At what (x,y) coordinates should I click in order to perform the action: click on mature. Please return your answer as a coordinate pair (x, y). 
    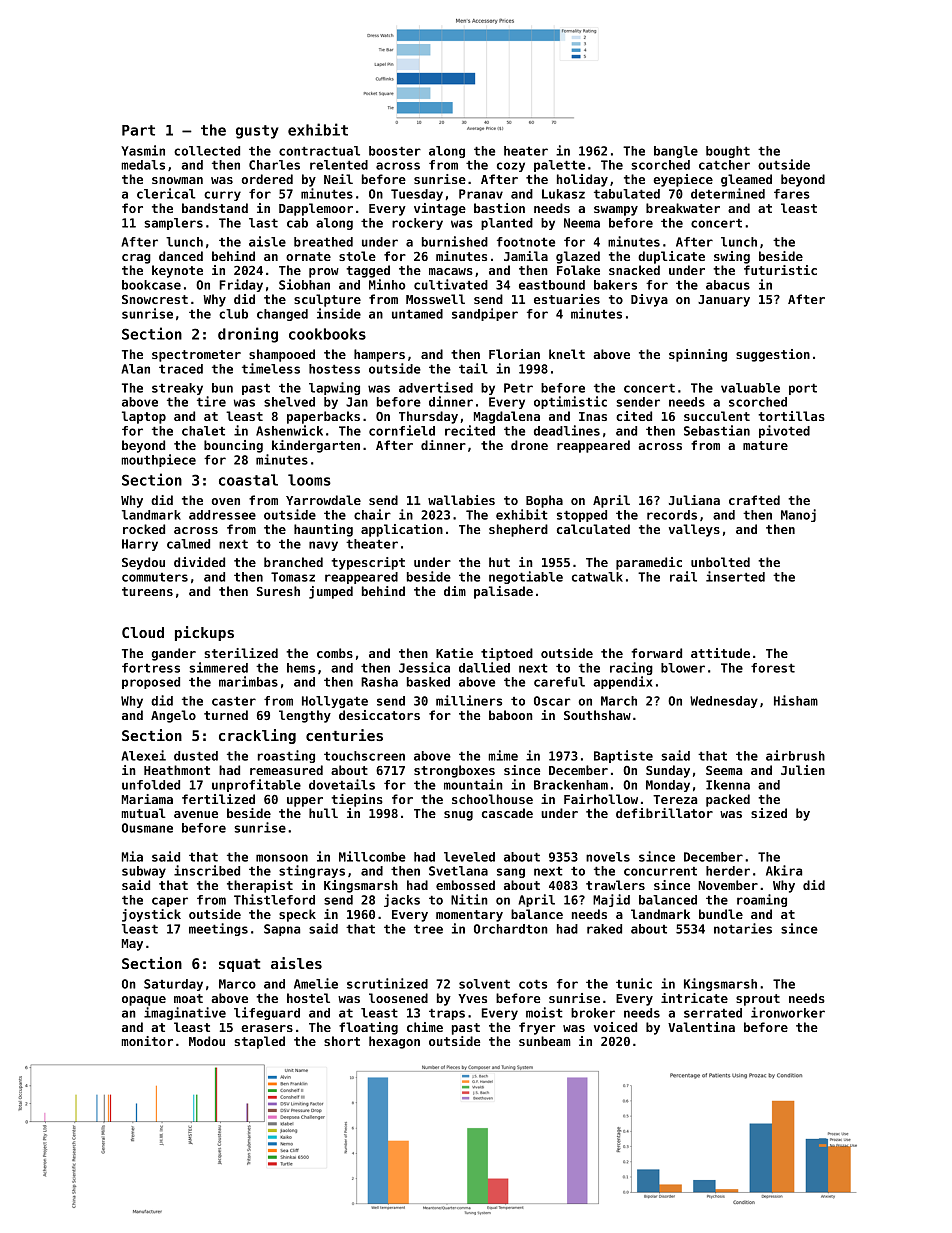
    Looking at the image, I should click on (765, 445).
